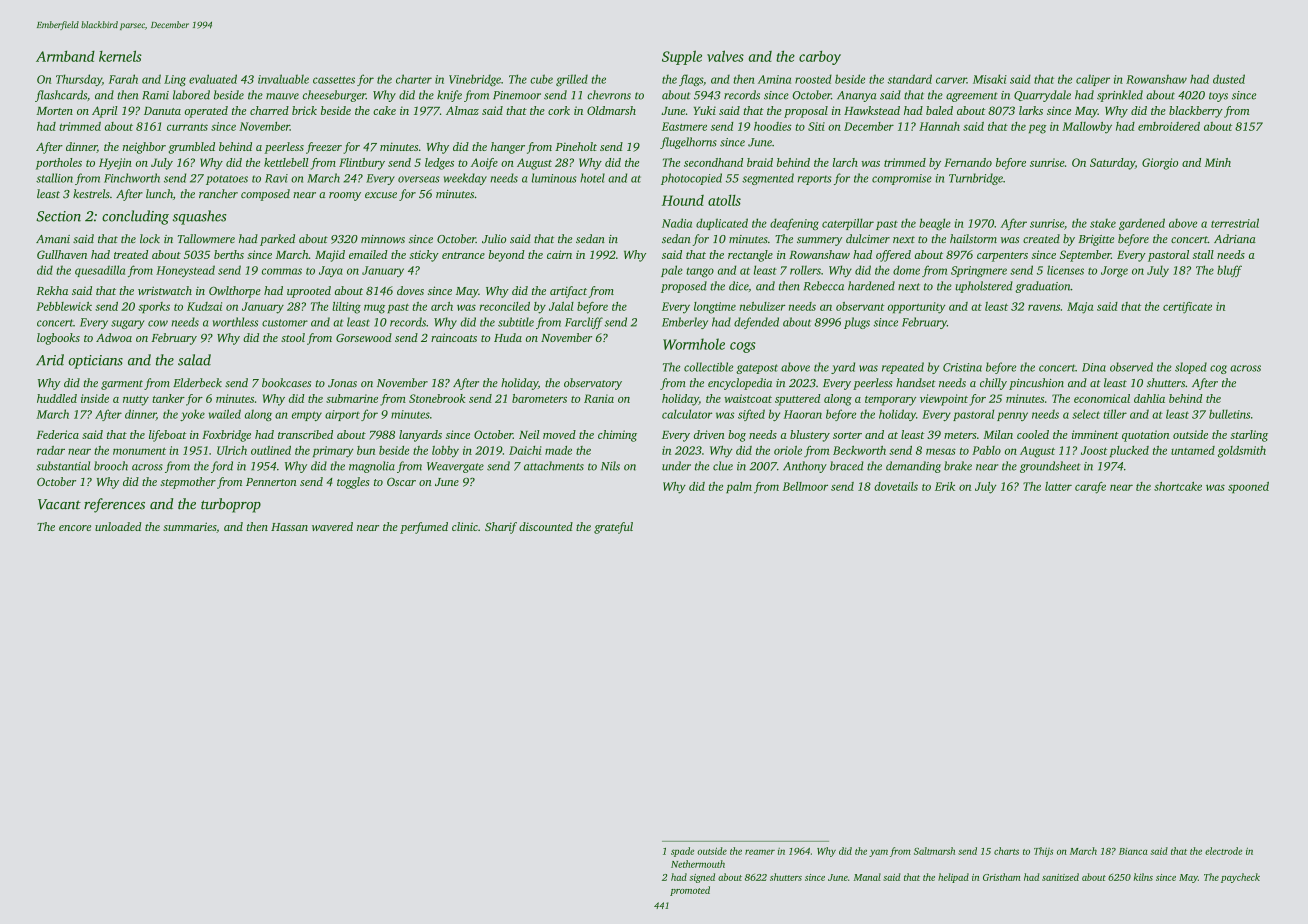  Describe the element at coordinates (1090, 488) in the screenshot. I see `carafe` at that location.
